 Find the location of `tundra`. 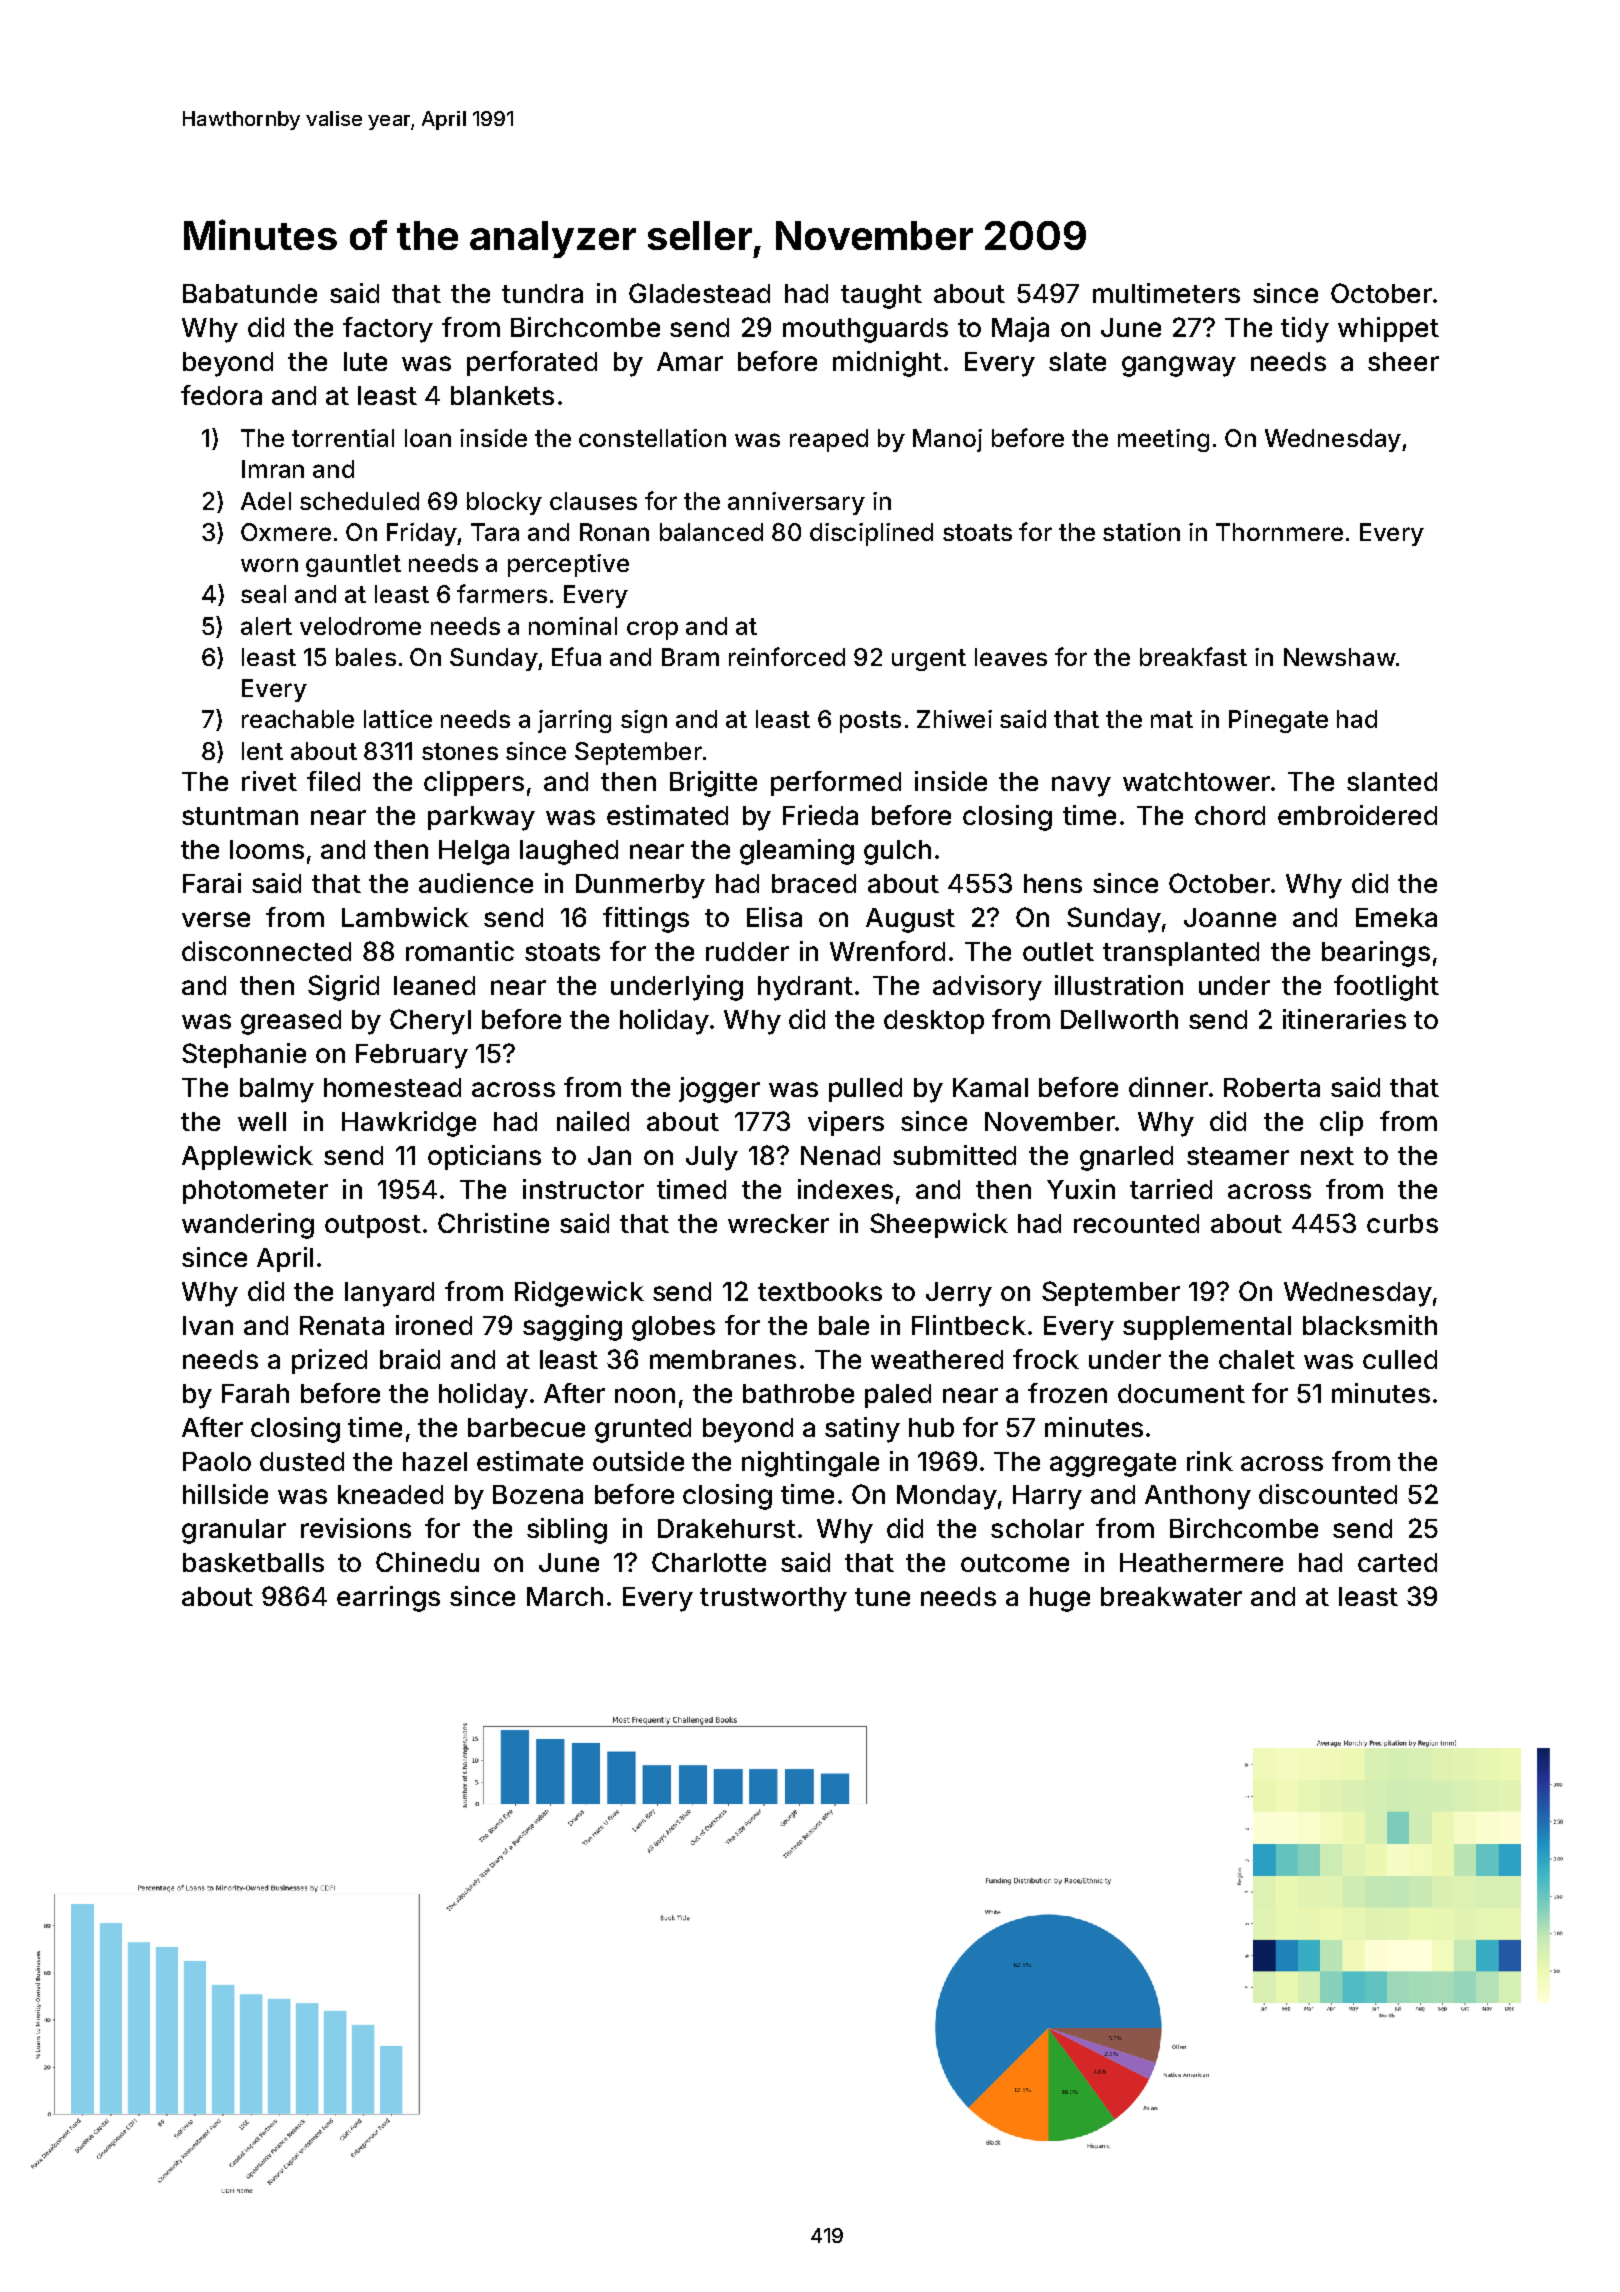

tundra is located at coordinates (542, 293).
